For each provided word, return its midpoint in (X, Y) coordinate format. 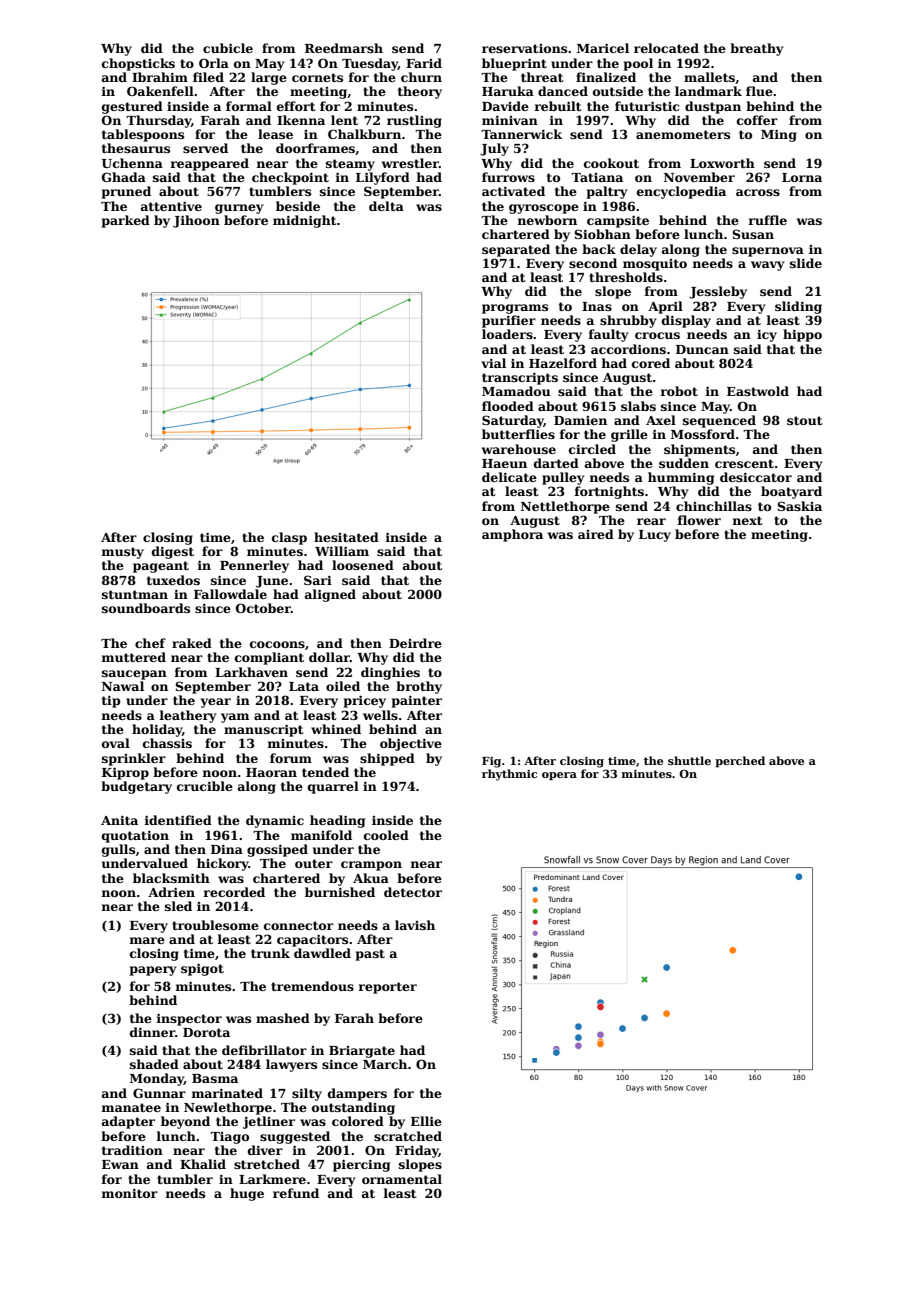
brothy (419, 687)
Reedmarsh (344, 48)
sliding (798, 307)
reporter (387, 988)
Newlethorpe (228, 1108)
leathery (187, 716)
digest (173, 552)
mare (147, 940)
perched (740, 762)
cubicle (228, 48)
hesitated (346, 537)
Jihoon (196, 221)
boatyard (791, 492)
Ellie (426, 1121)
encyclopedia (681, 192)
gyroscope (544, 209)
